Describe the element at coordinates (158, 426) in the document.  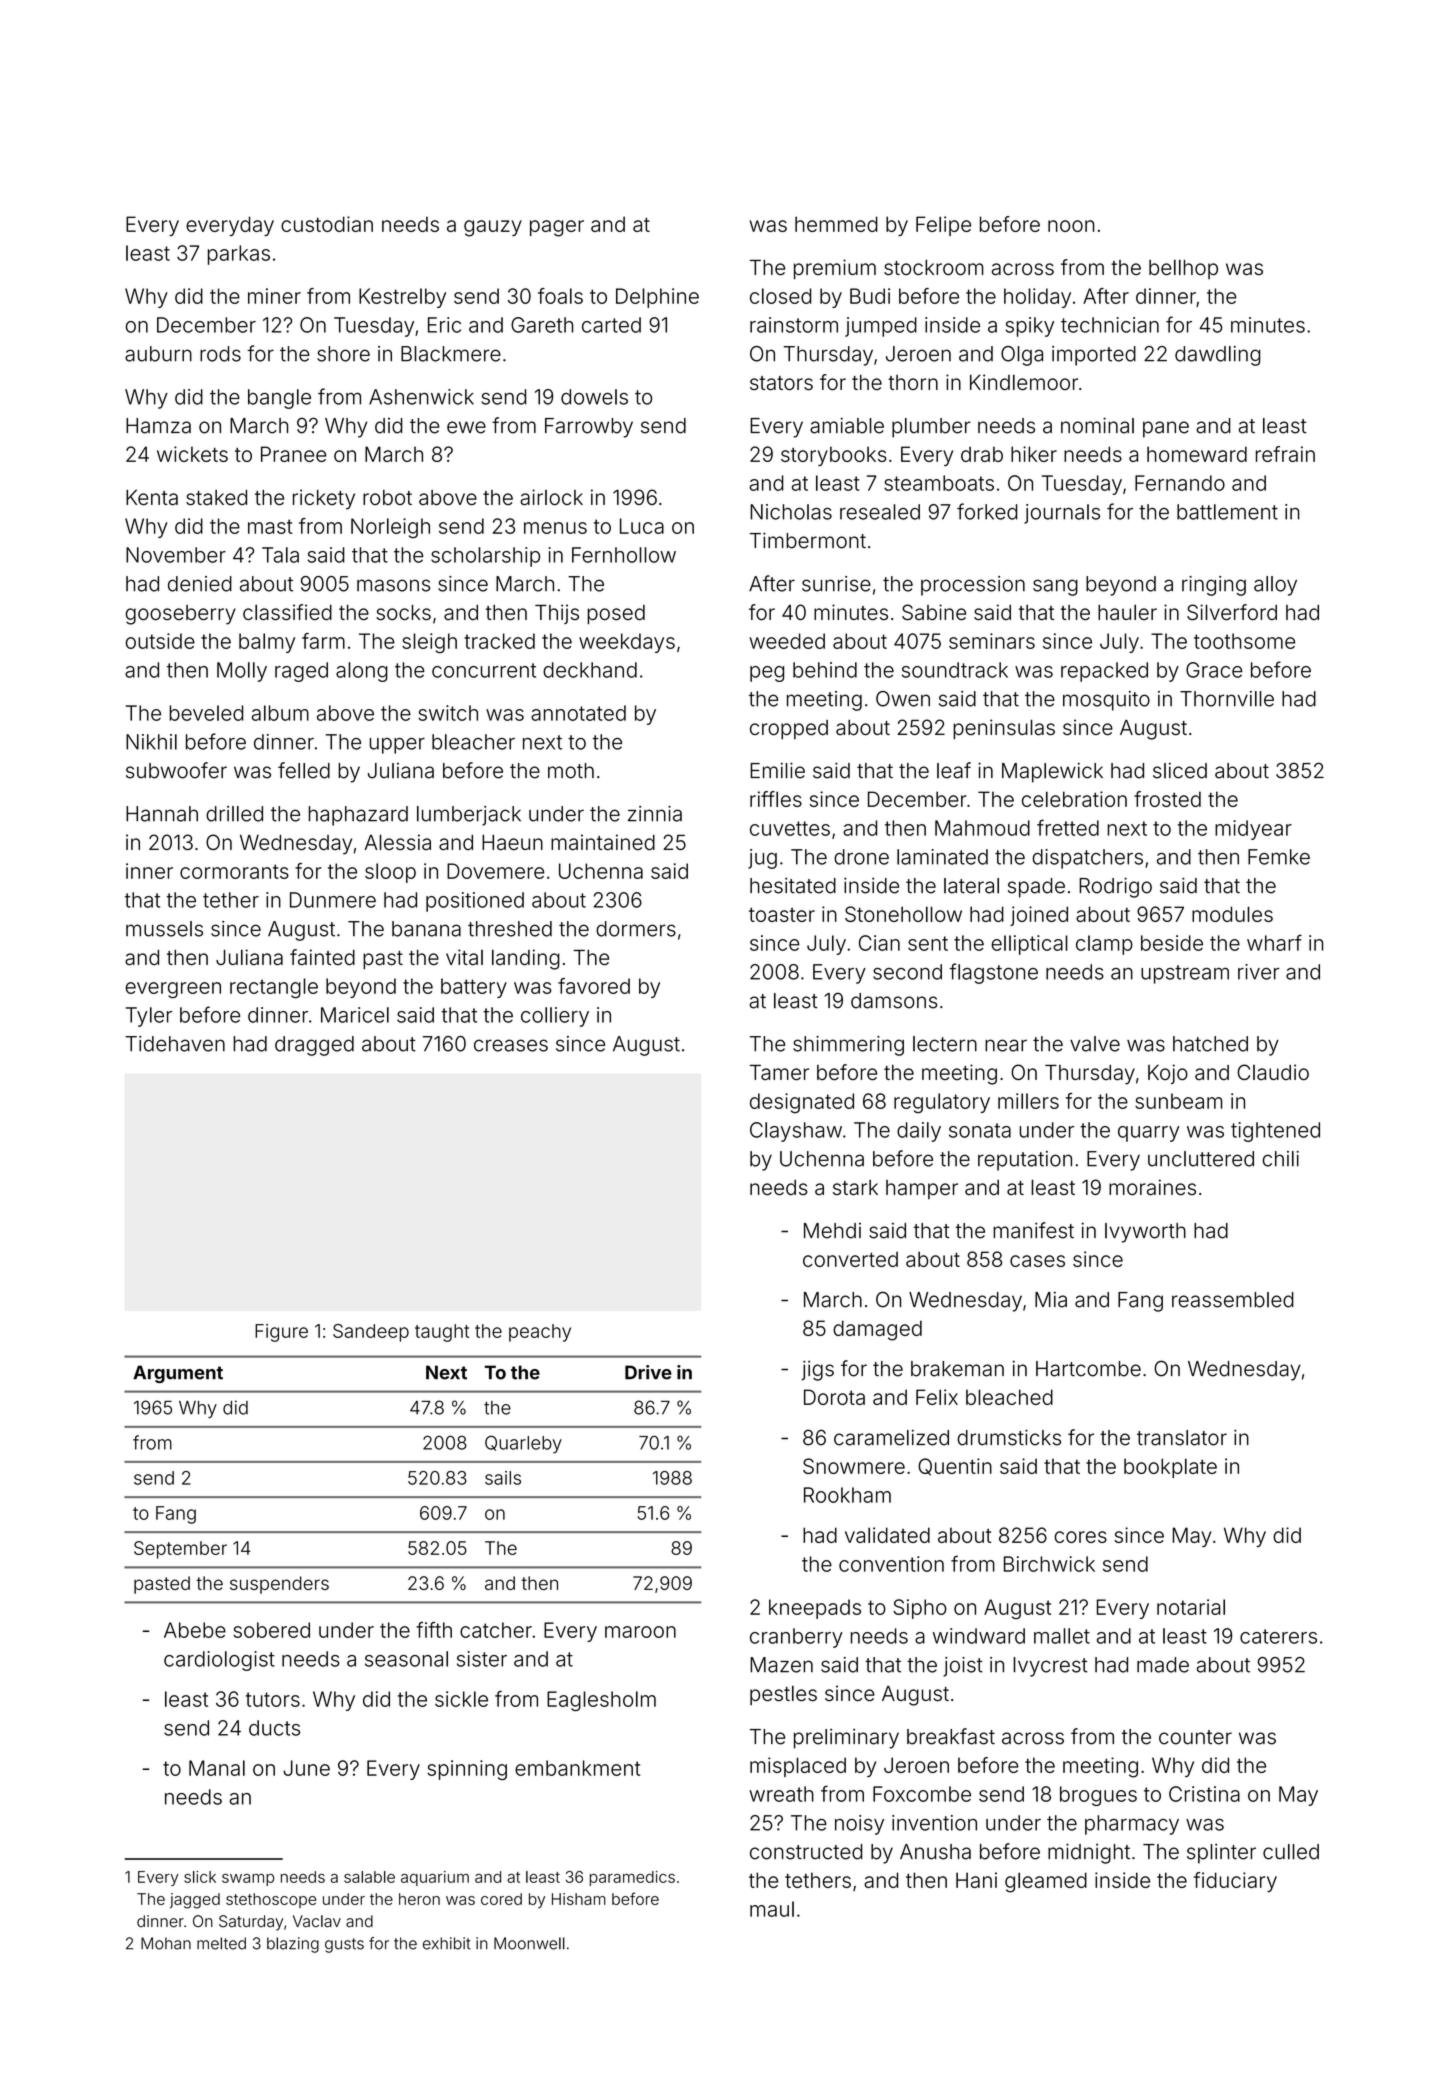
I see `Hamza` at that location.
